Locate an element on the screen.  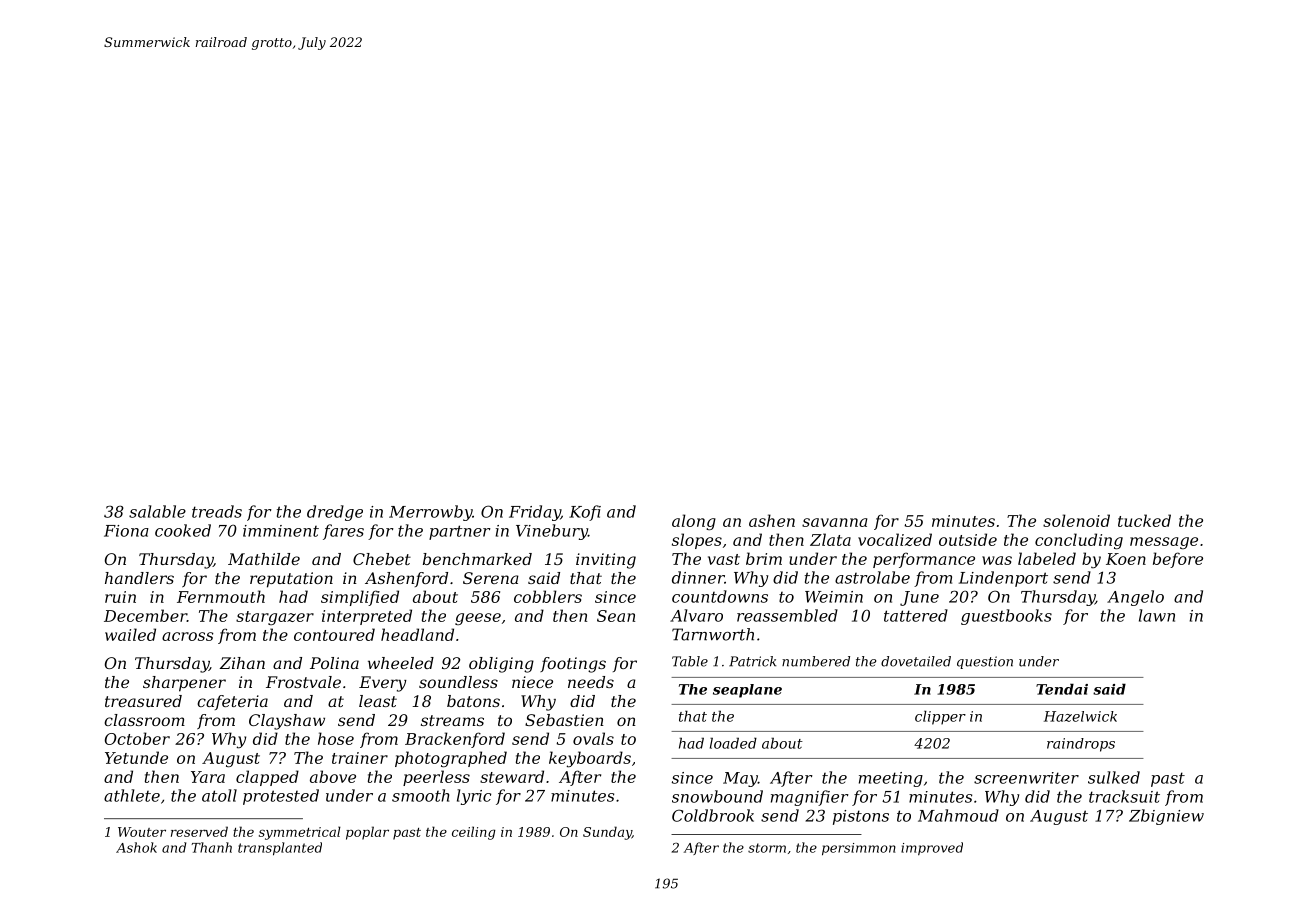
lawn is located at coordinates (1157, 615).
